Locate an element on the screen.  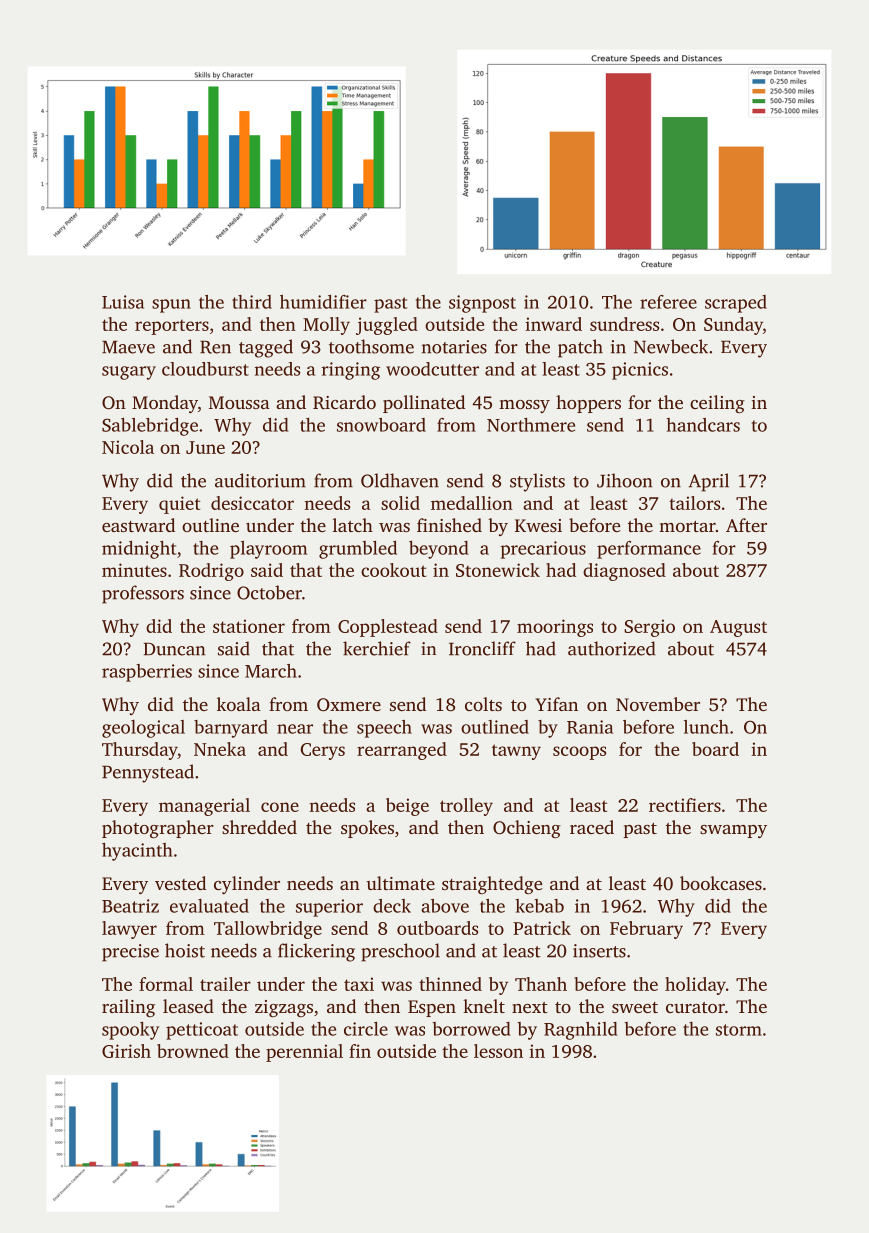
ceiling is located at coordinates (717, 404).
